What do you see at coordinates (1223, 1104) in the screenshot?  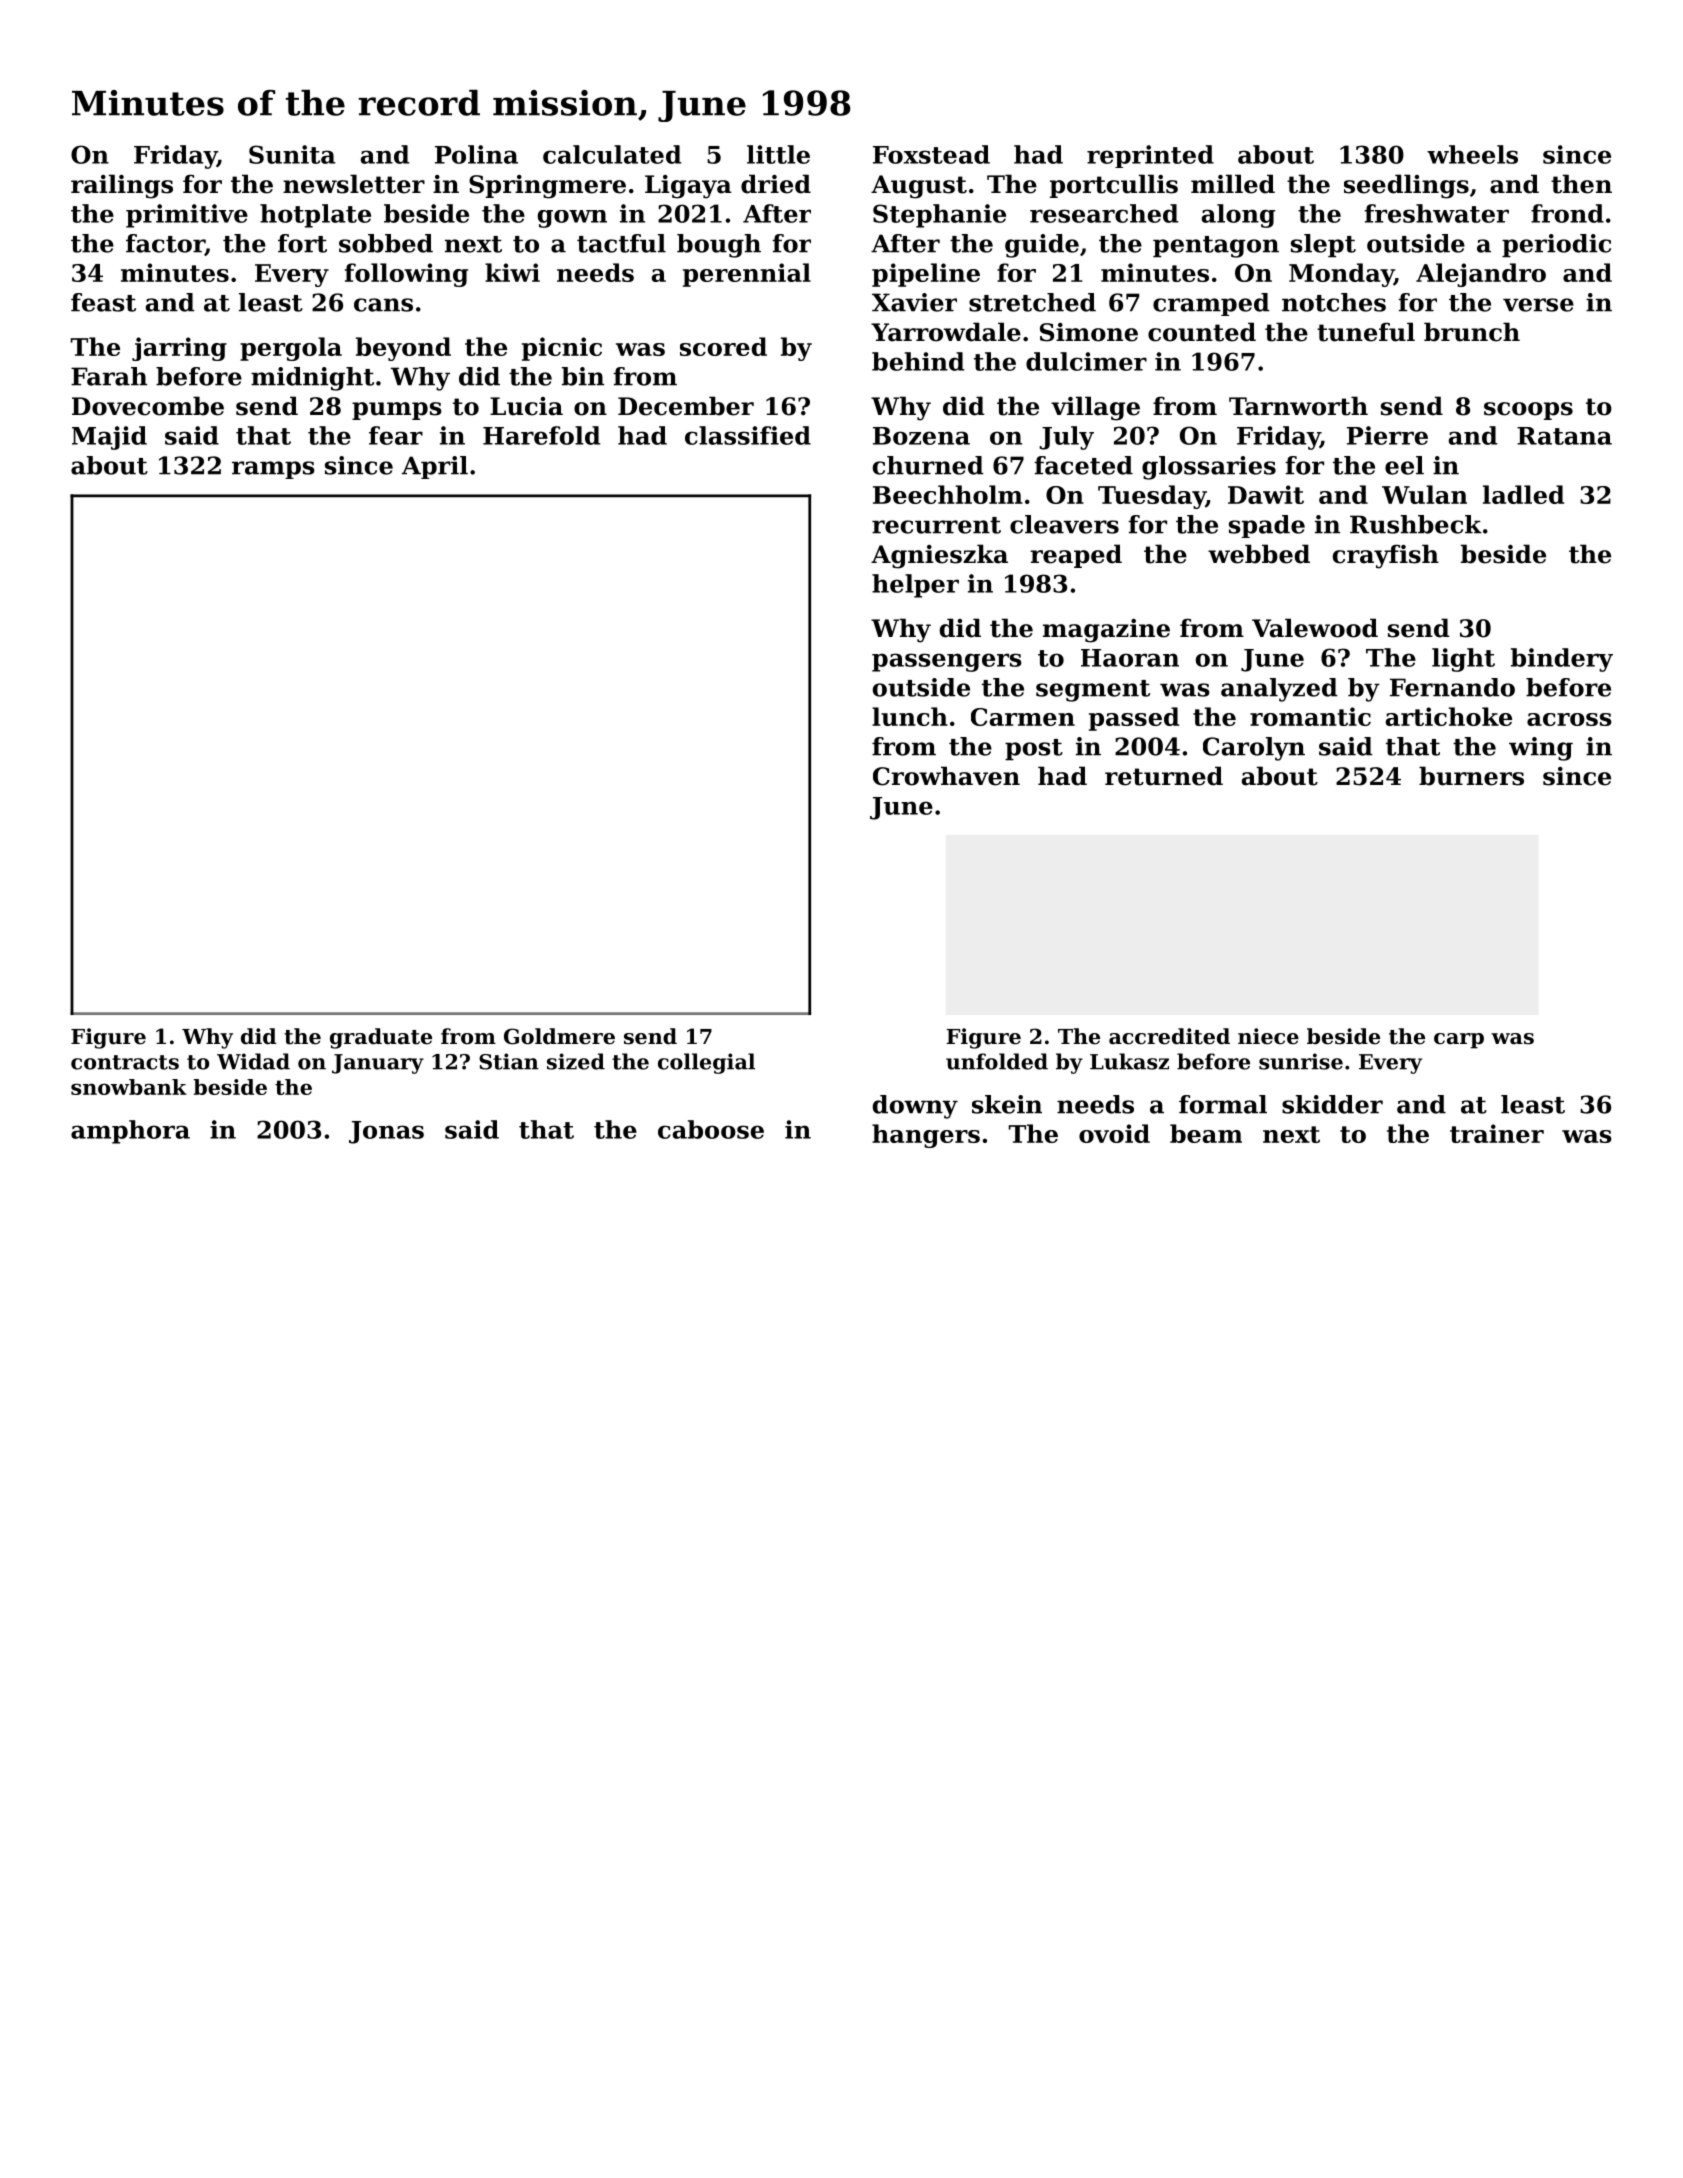 I see `formal` at bounding box center [1223, 1104].
